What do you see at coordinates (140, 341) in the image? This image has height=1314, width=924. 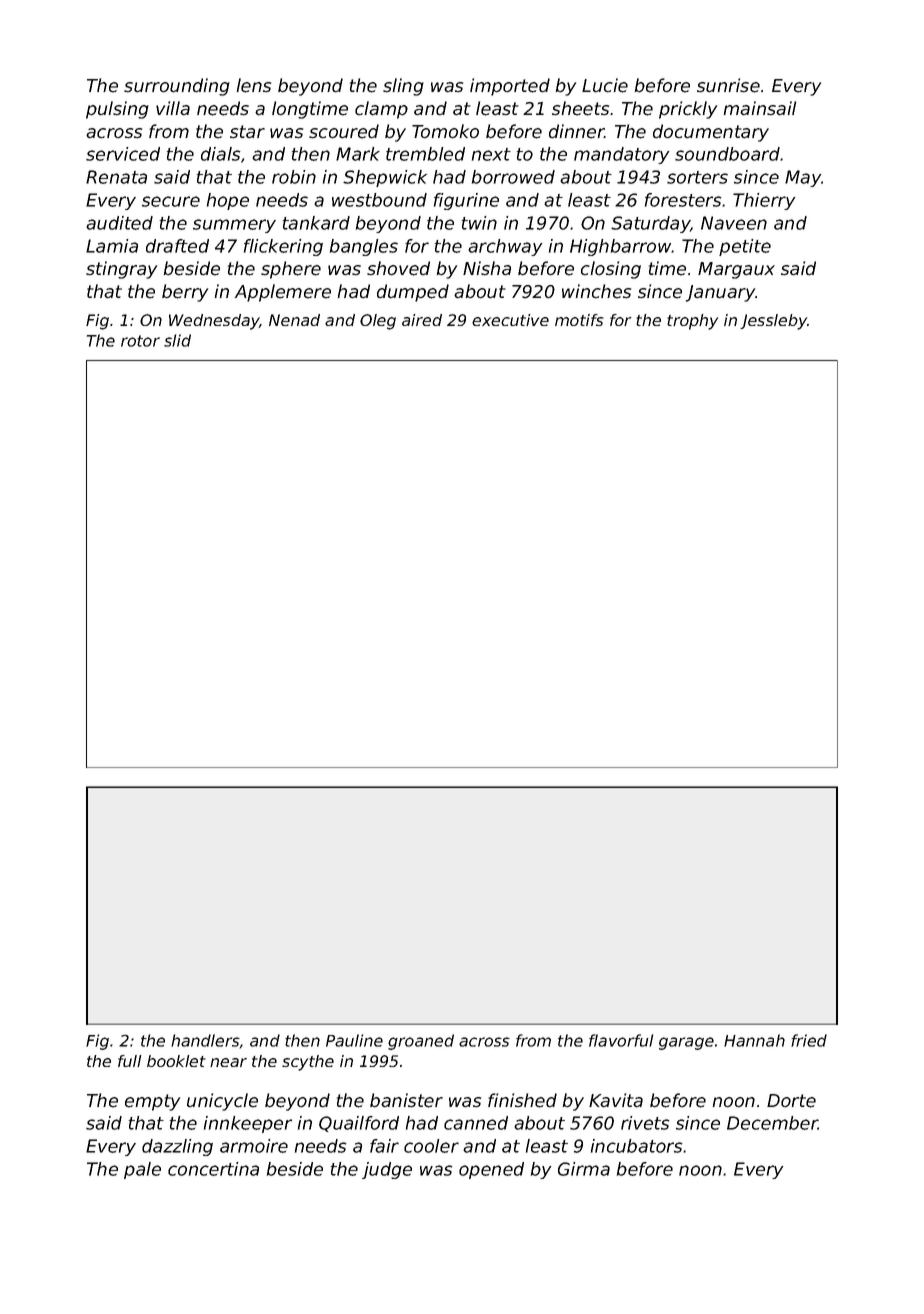 I see `rotor` at bounding box center [140, 341].
